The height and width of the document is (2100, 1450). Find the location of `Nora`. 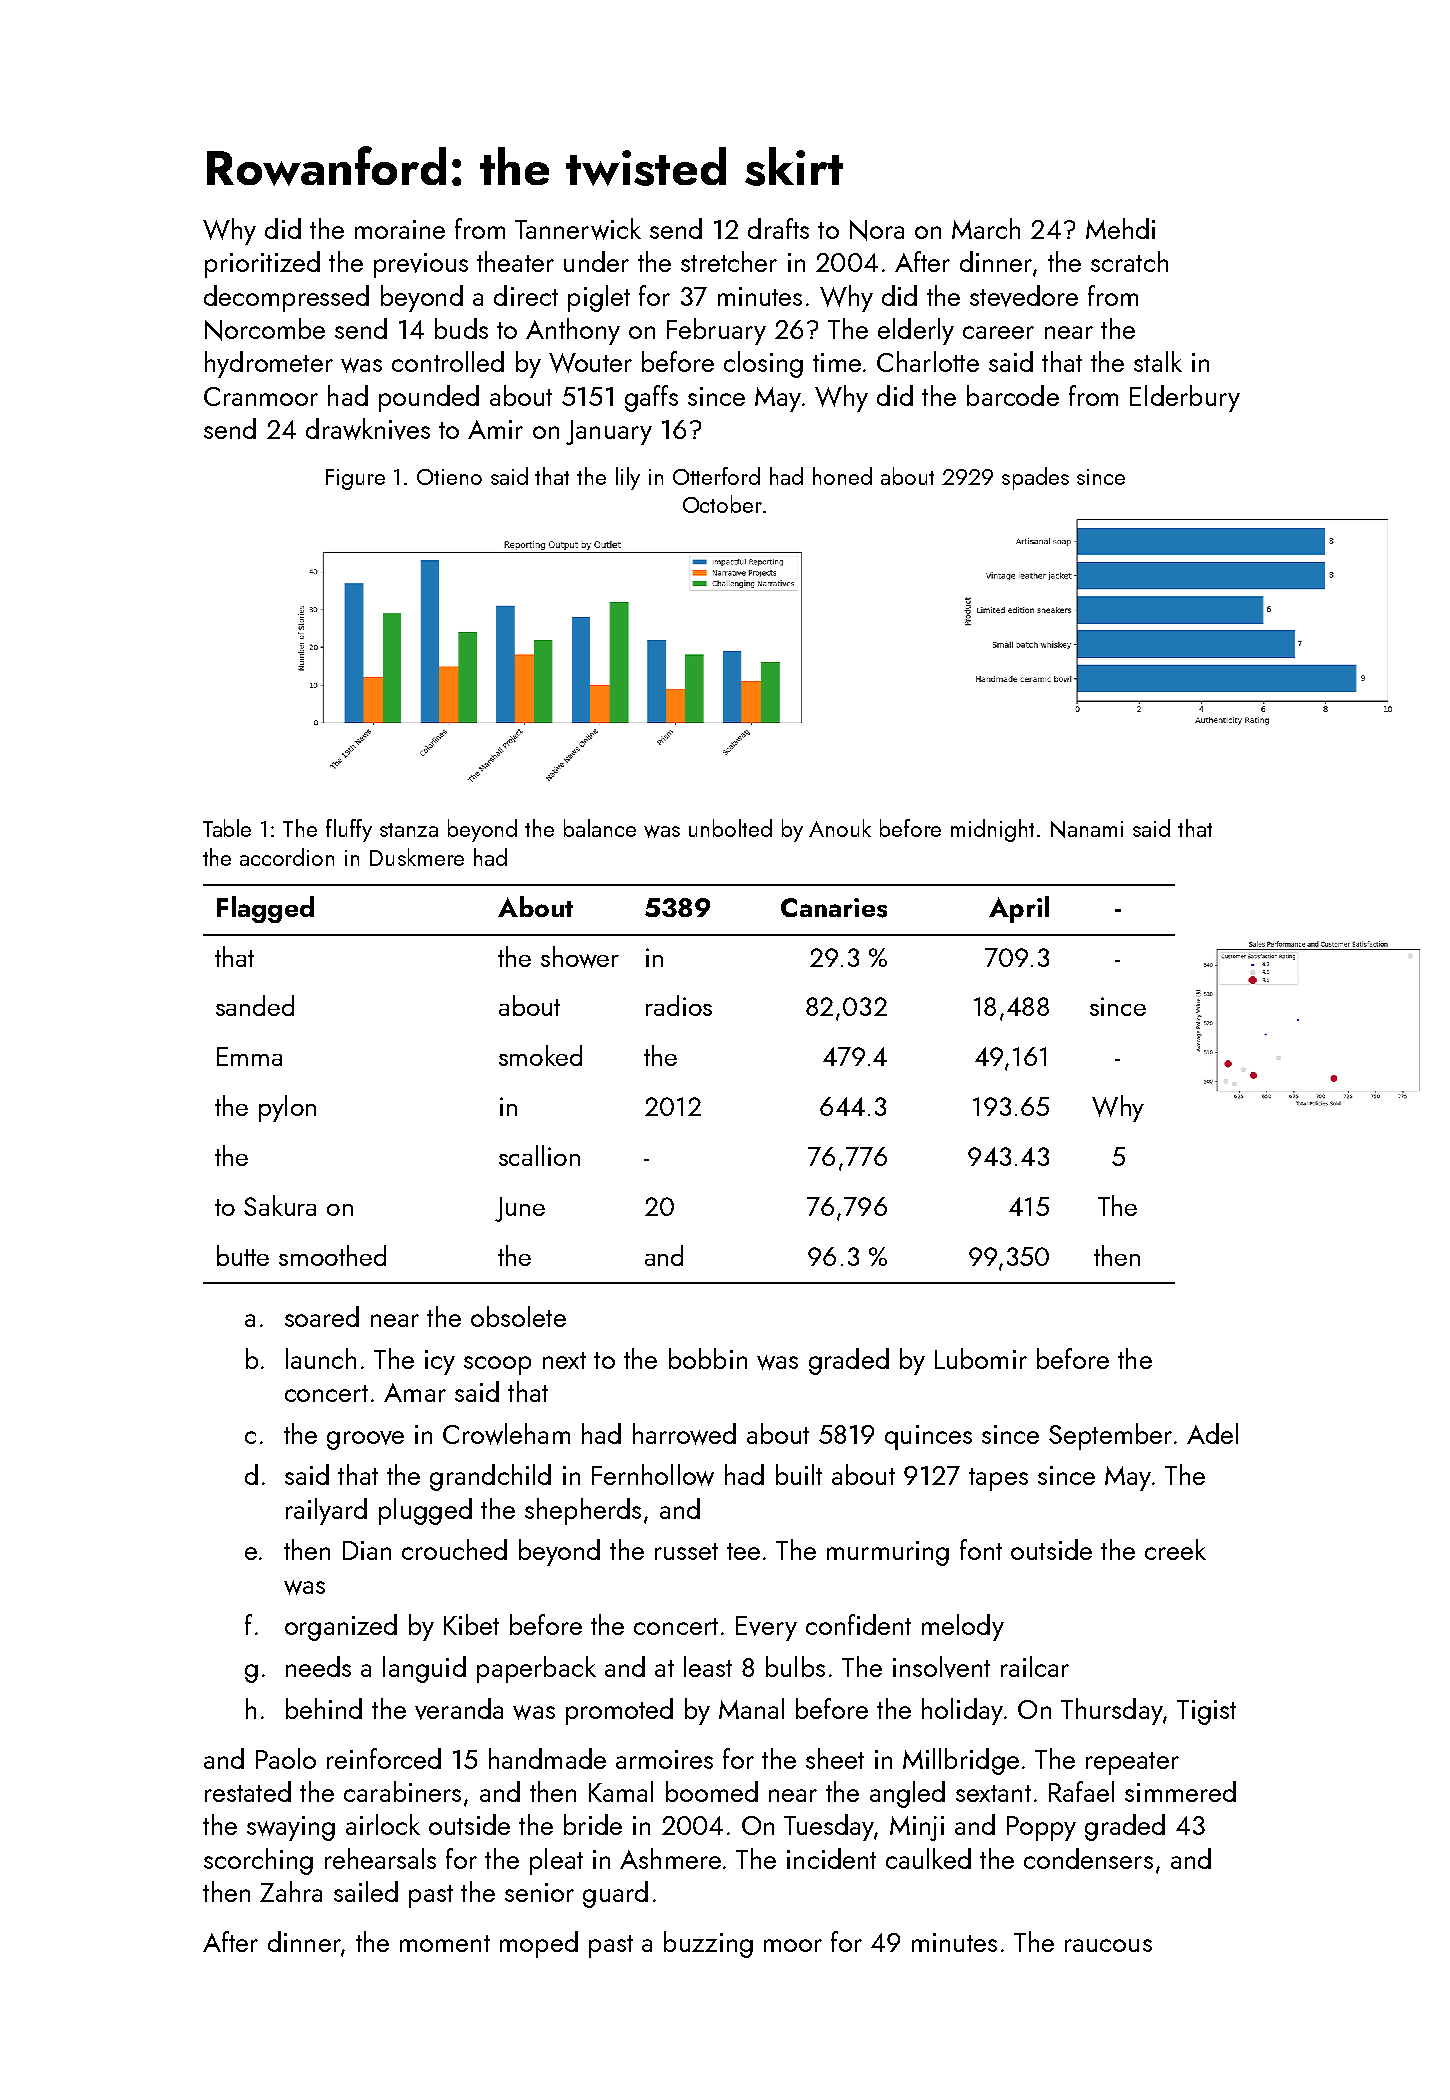

Nora is located at coordinates (877, 230).
